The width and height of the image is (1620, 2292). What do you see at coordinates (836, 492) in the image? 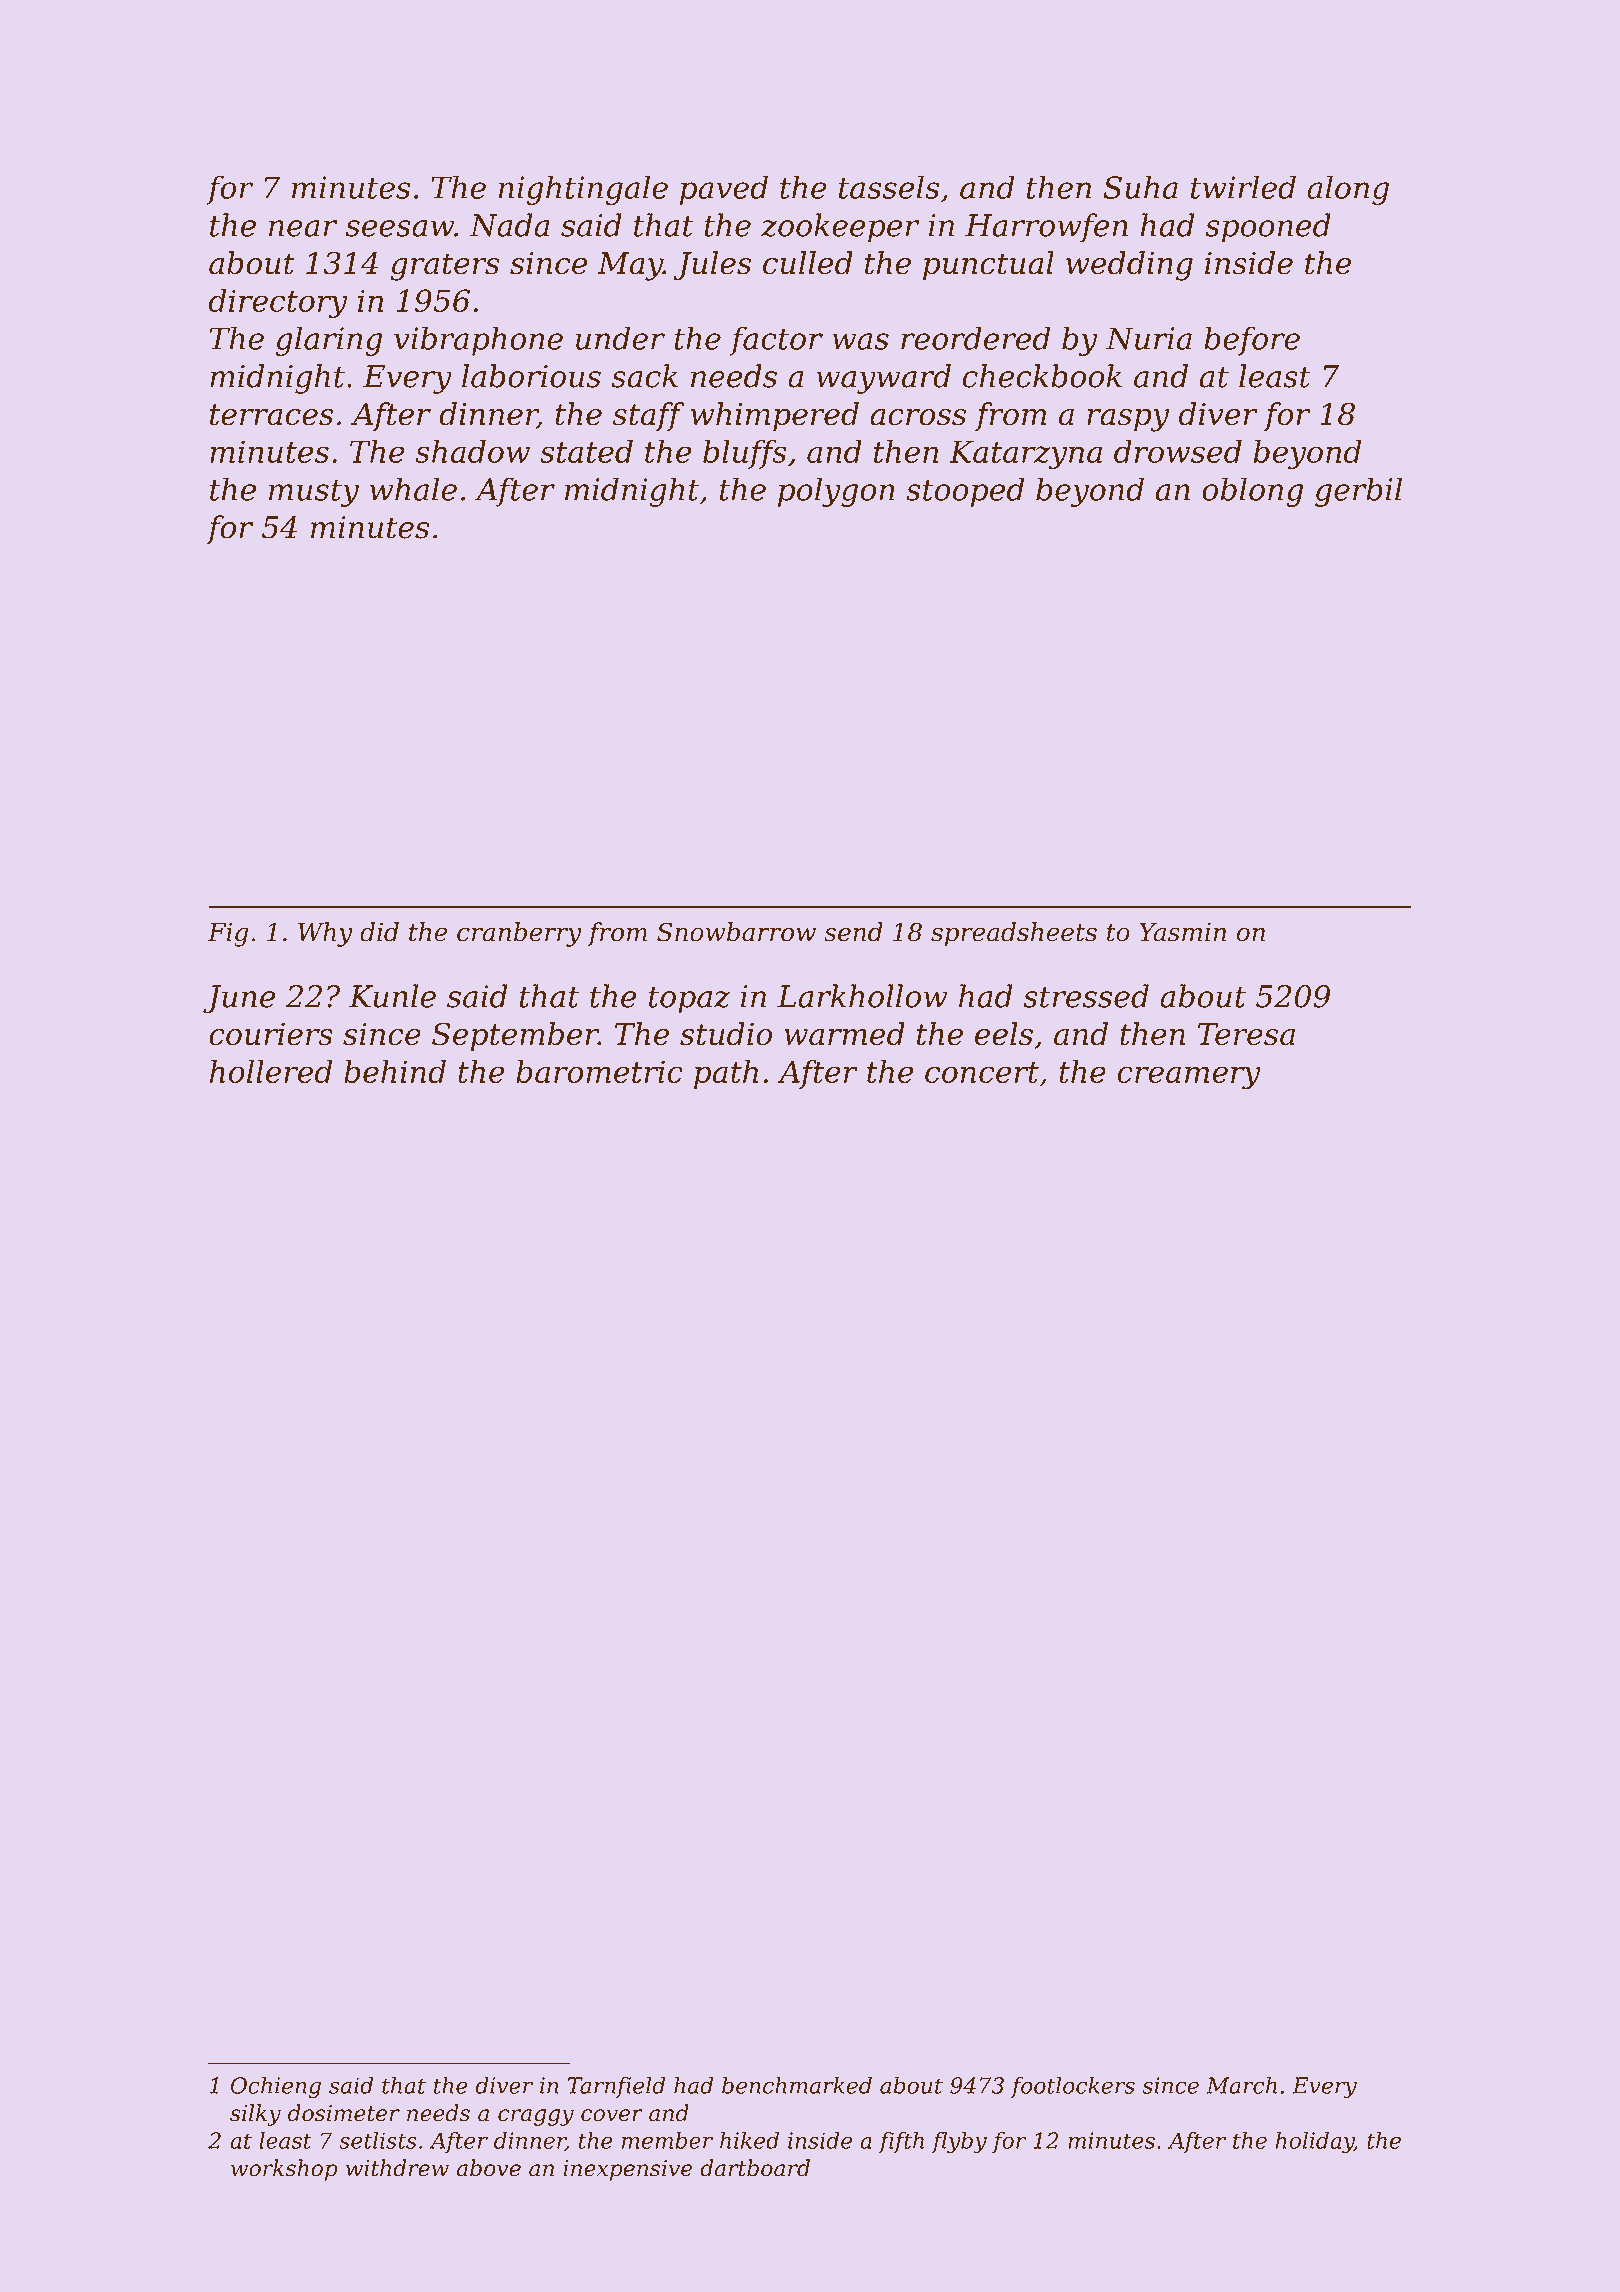
I see `polygon` at bounding box center [836, 492].
